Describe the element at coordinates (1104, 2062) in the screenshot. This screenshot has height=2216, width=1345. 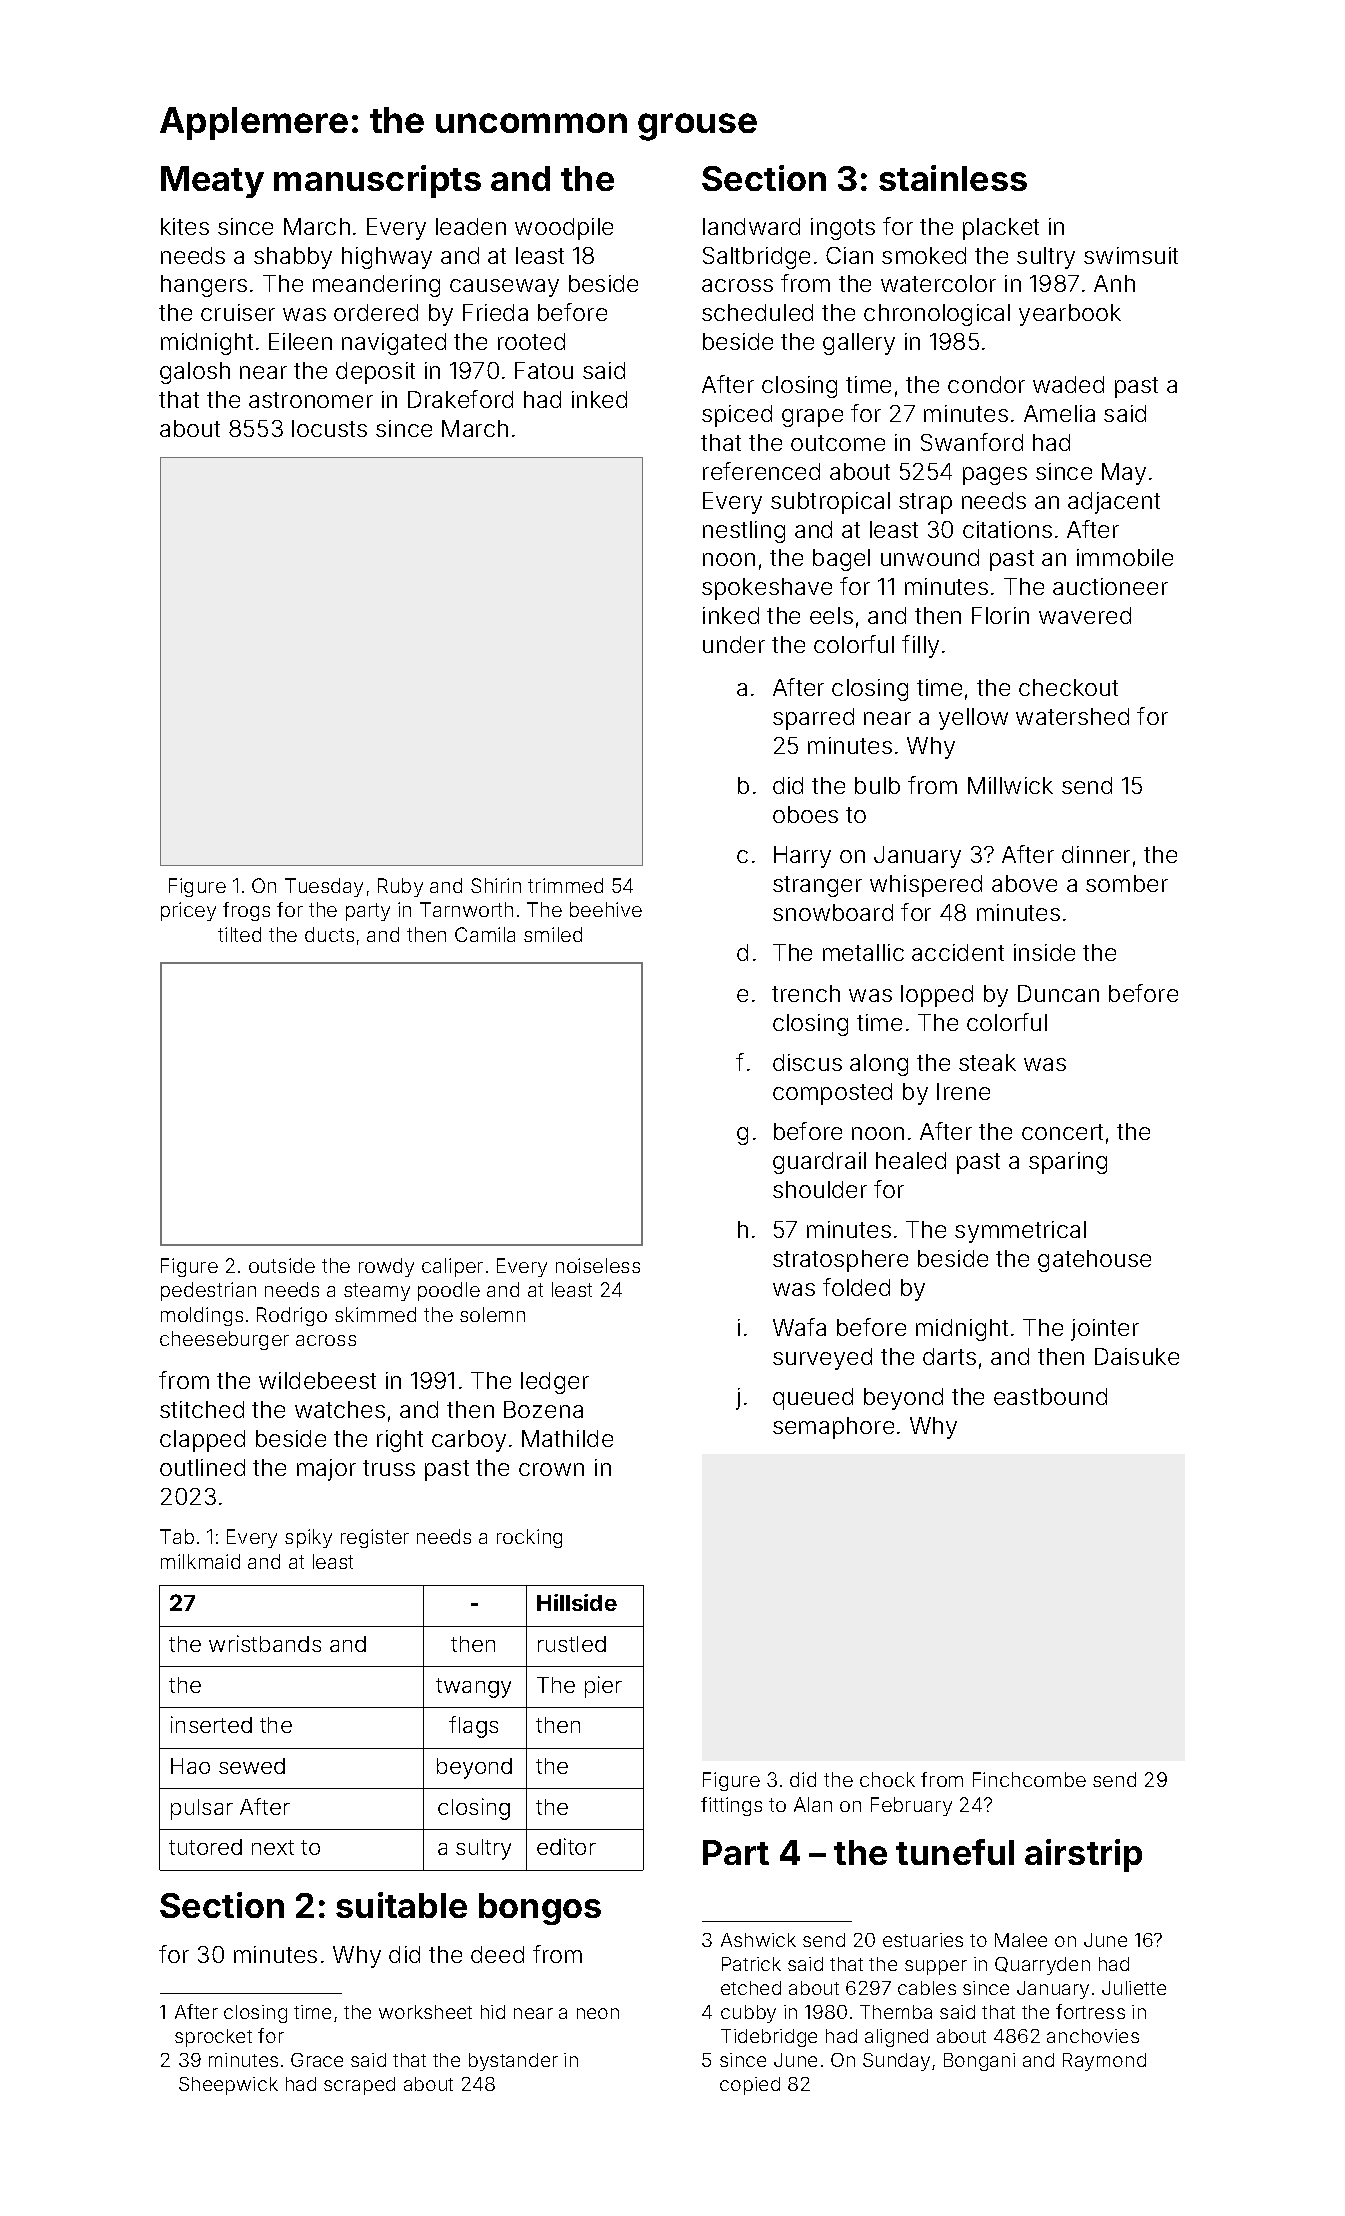
I see `Raymond` at that location.
